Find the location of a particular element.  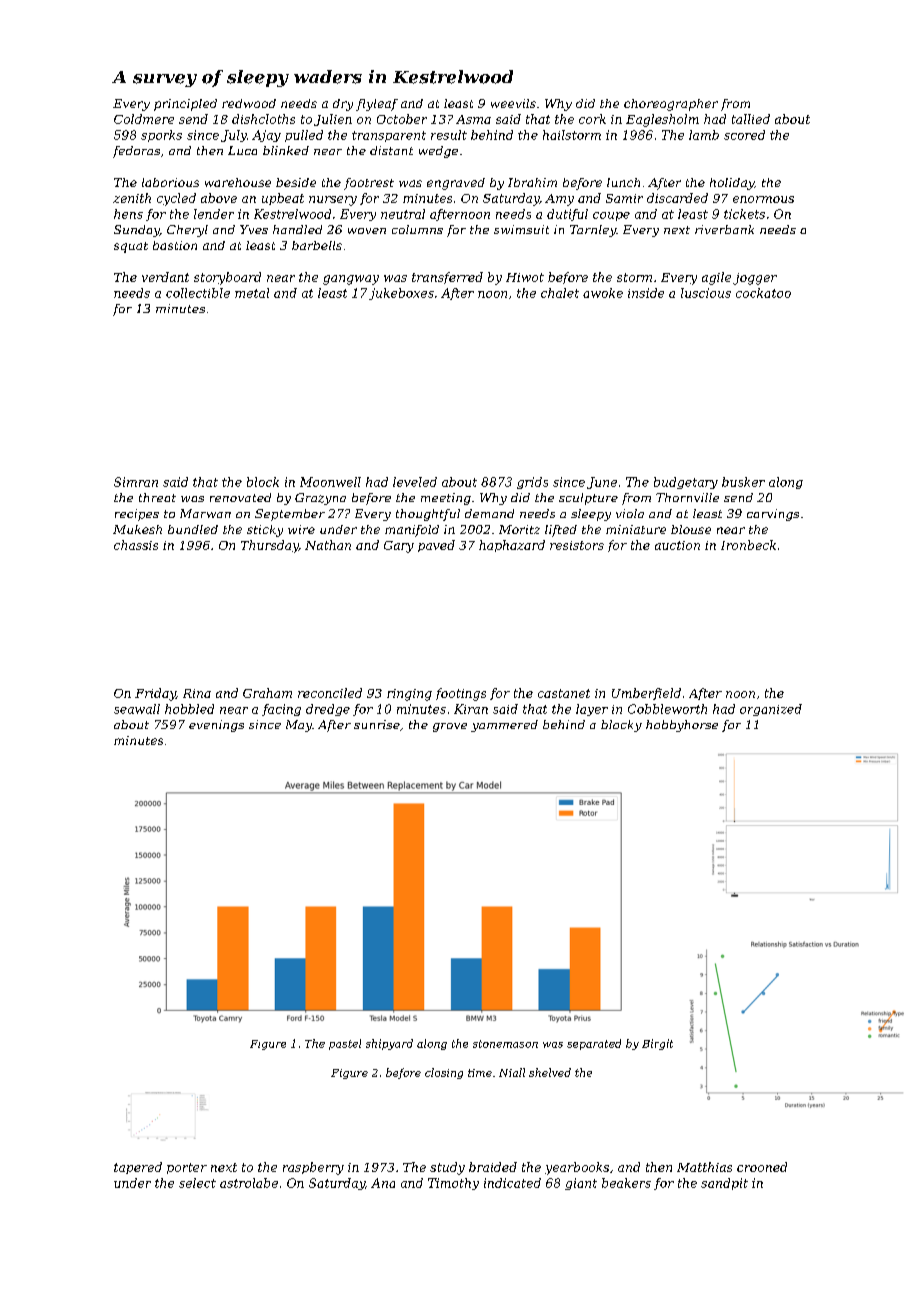

gangway is located at coordinates (351, 280).
